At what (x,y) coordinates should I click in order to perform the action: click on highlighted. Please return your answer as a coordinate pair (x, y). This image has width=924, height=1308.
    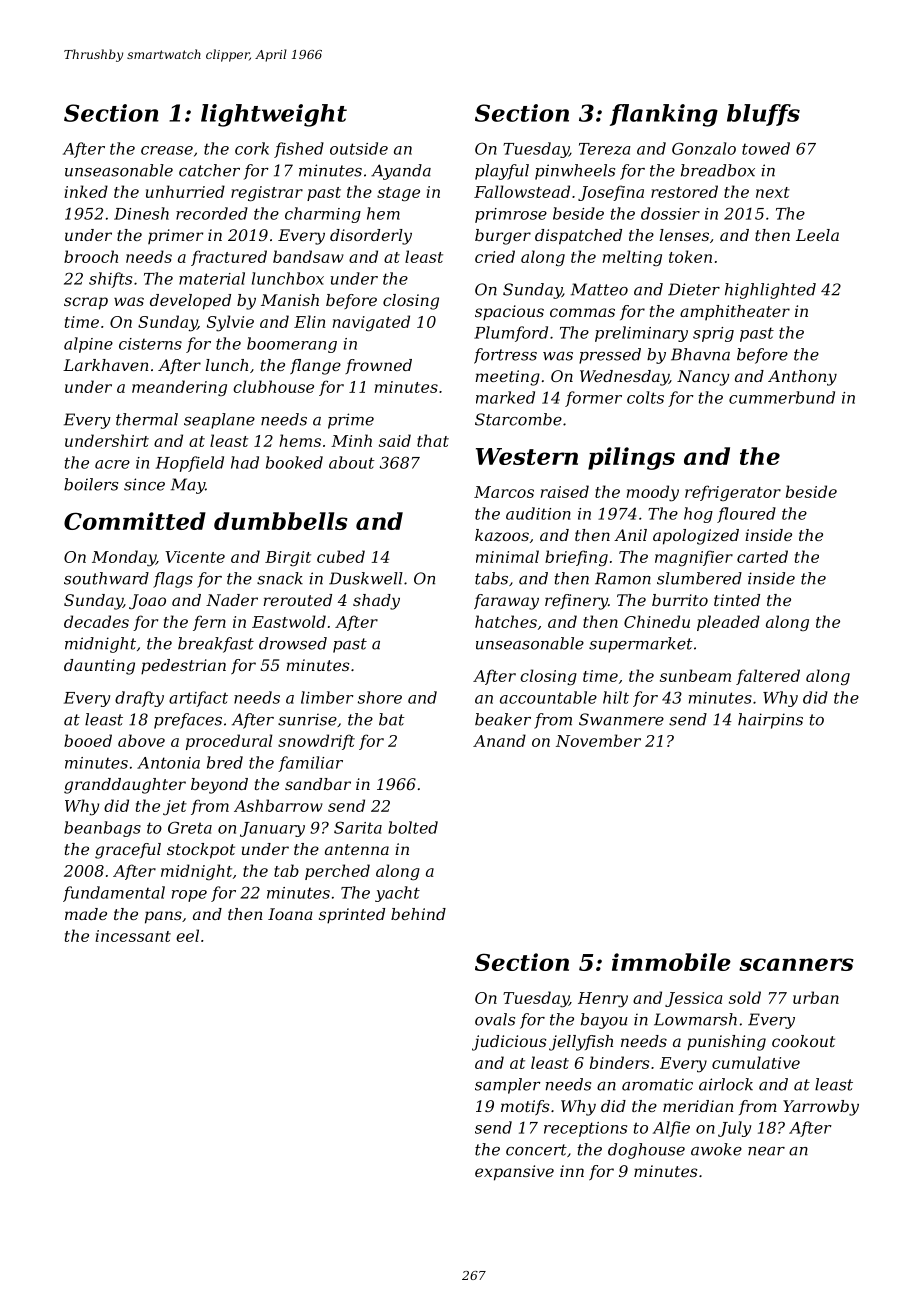
    Looking at the image, I should click on (770, 291).
